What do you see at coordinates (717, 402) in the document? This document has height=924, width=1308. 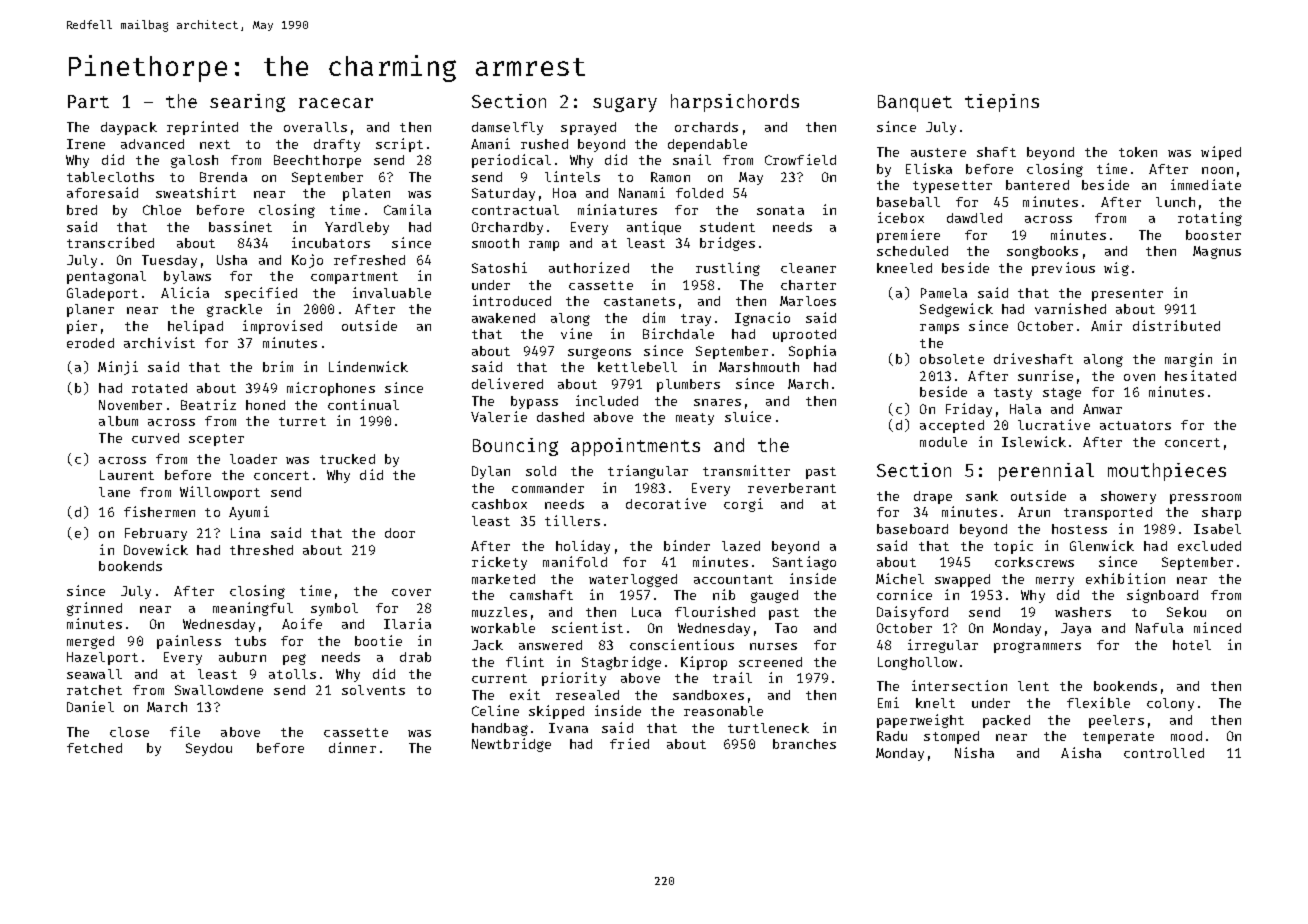 I see `snares` at bounding box center [717, 402].
